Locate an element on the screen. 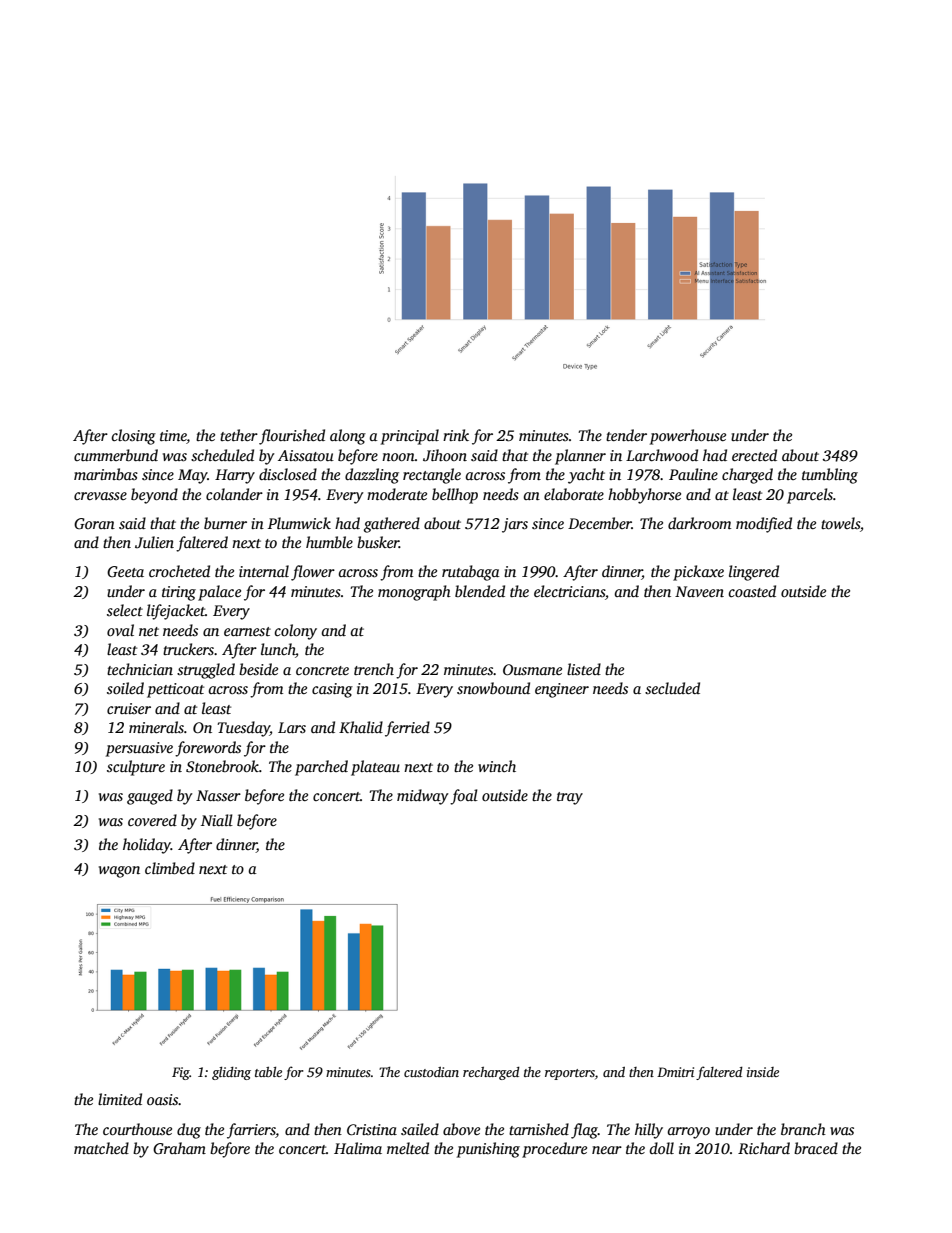 This screenshot has width=952, height=1233. persuasive is located at coordinates (139, 749).
